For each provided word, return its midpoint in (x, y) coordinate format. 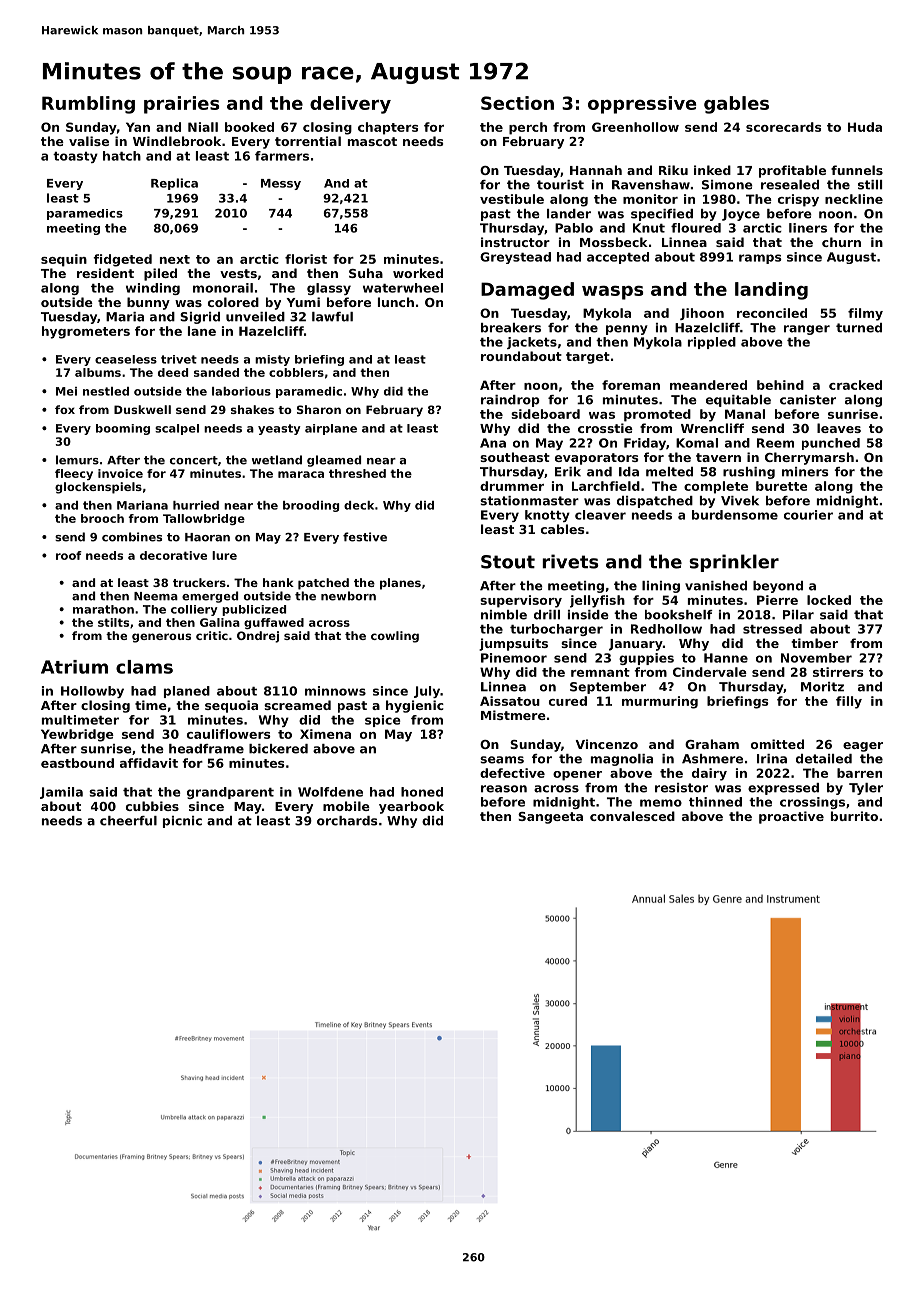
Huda (865, 127)
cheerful (128, 821)
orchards (347, 821)
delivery (350, 105)
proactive (791, 817)
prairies (181, 105)
